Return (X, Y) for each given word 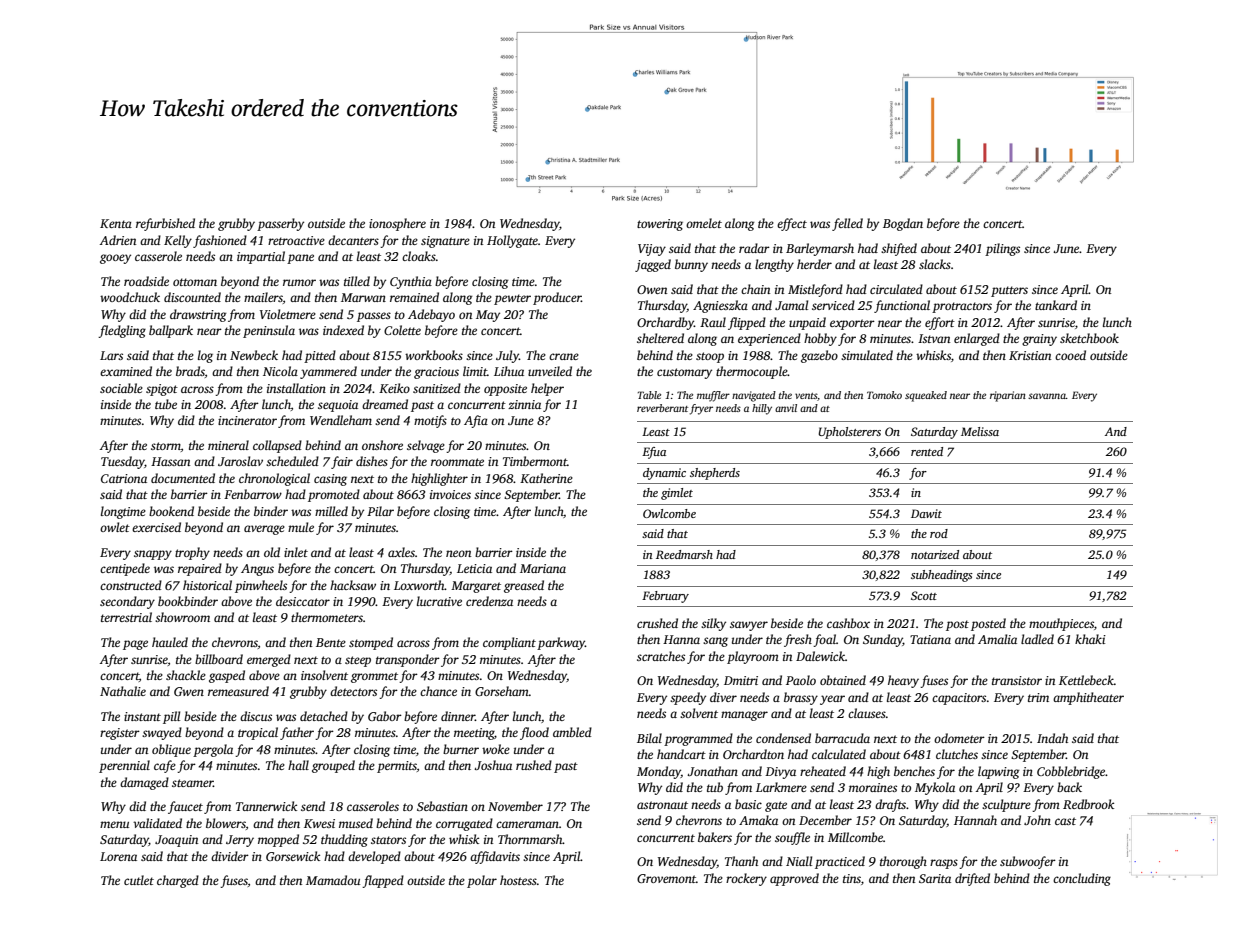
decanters (353, 240)
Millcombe (855, 837)
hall (298, 765)
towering (660, 225)
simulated (867, 355)
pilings (1002, 249)
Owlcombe (669, 513)
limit (475, 371)
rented (927, 451)
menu (114, 824)
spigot (162, 390)
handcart (681, 754)
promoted (334, 495)
